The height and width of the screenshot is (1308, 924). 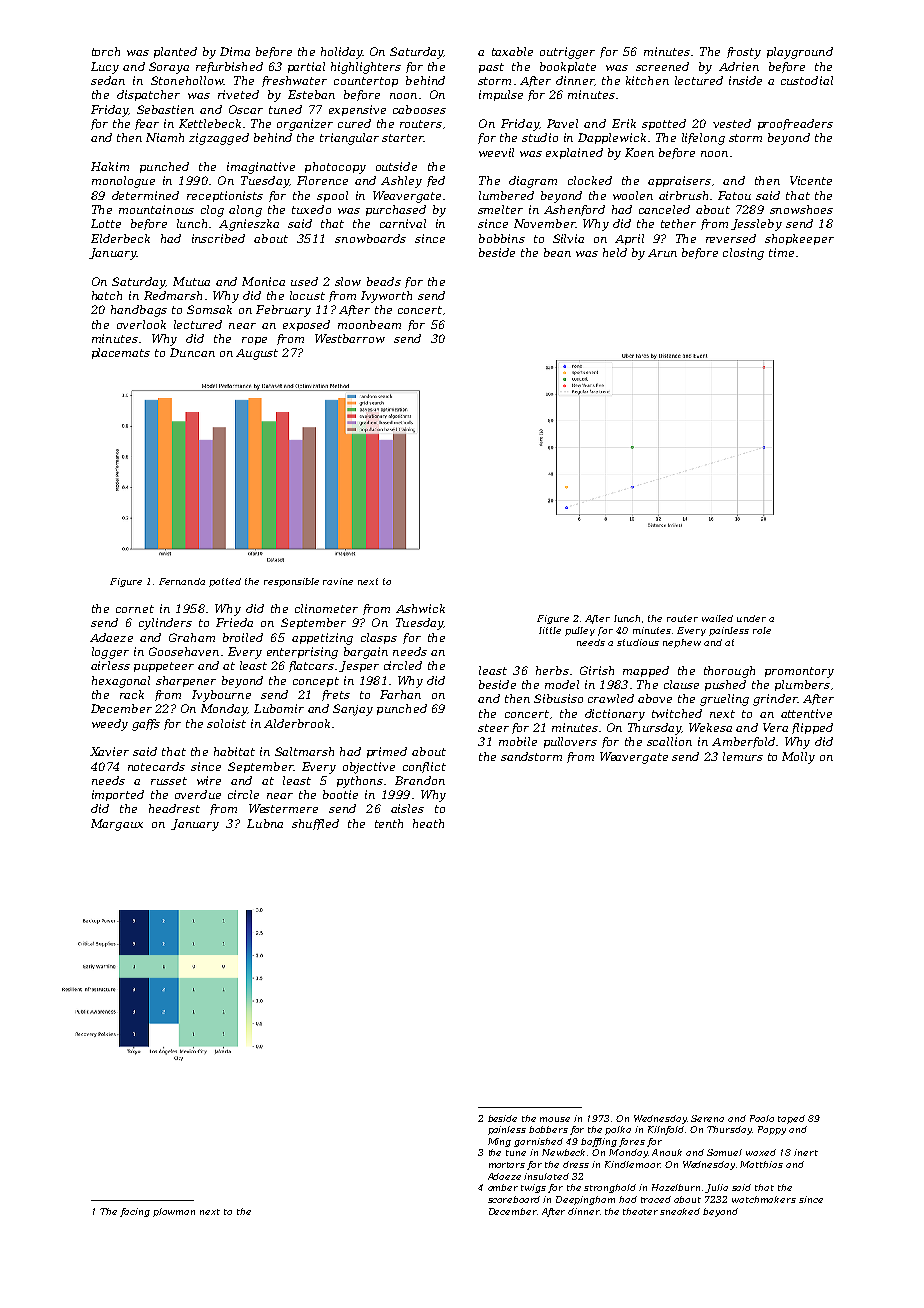 I want to click on Molly, so click(x=798, y=758).
